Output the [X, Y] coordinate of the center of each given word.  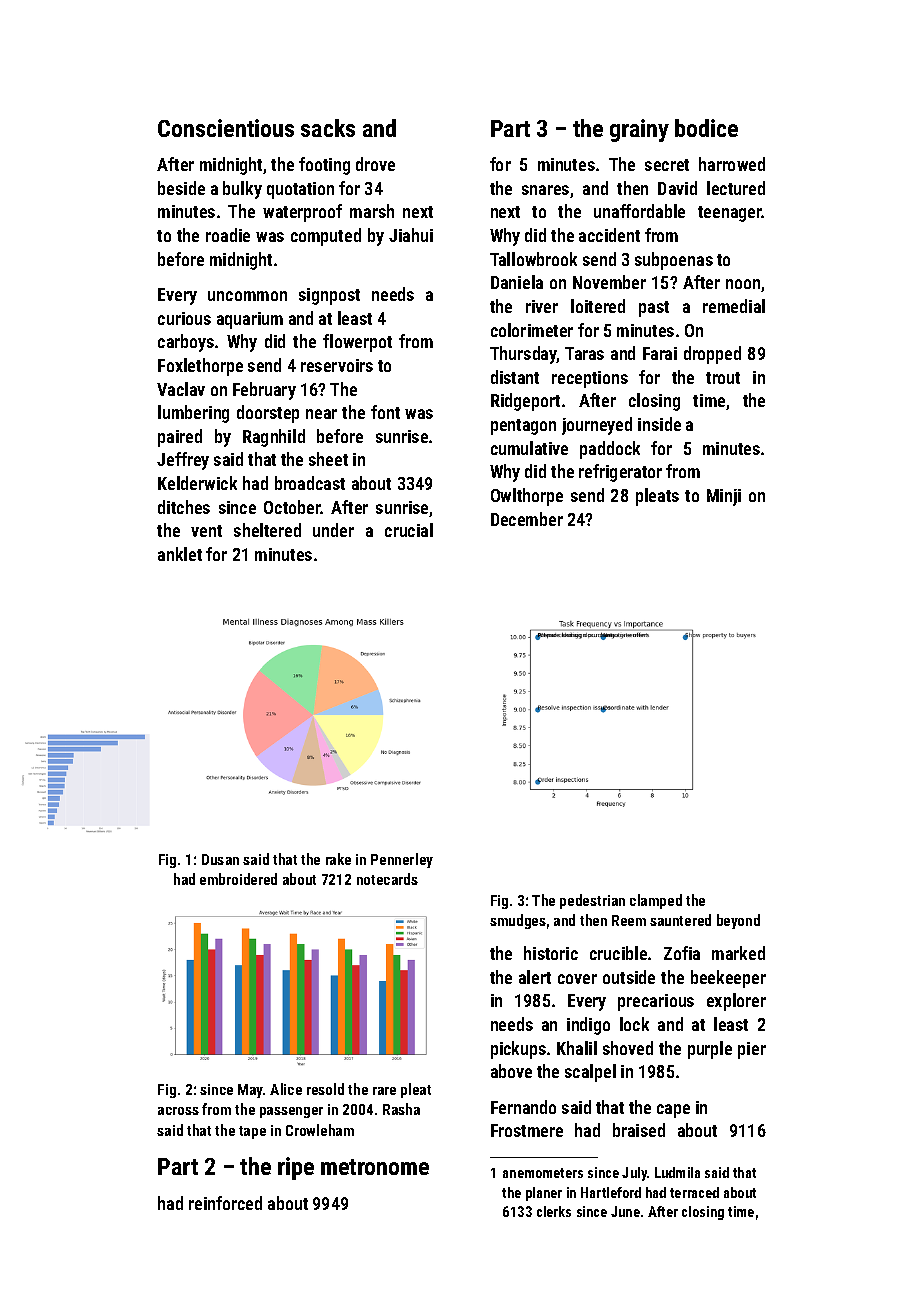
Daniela [517, 282]
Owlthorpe [527, 497]
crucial [409, 530]
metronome [375, 1167]
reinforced [225, 1203]
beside [181, 188]
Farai [660, 353]
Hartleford [611, 1192]
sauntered [680, 920]
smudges [518, 921]
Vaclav [181, 389]
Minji [724, 497]
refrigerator [620, 473]
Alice [286, 1089]
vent [206, 531]
